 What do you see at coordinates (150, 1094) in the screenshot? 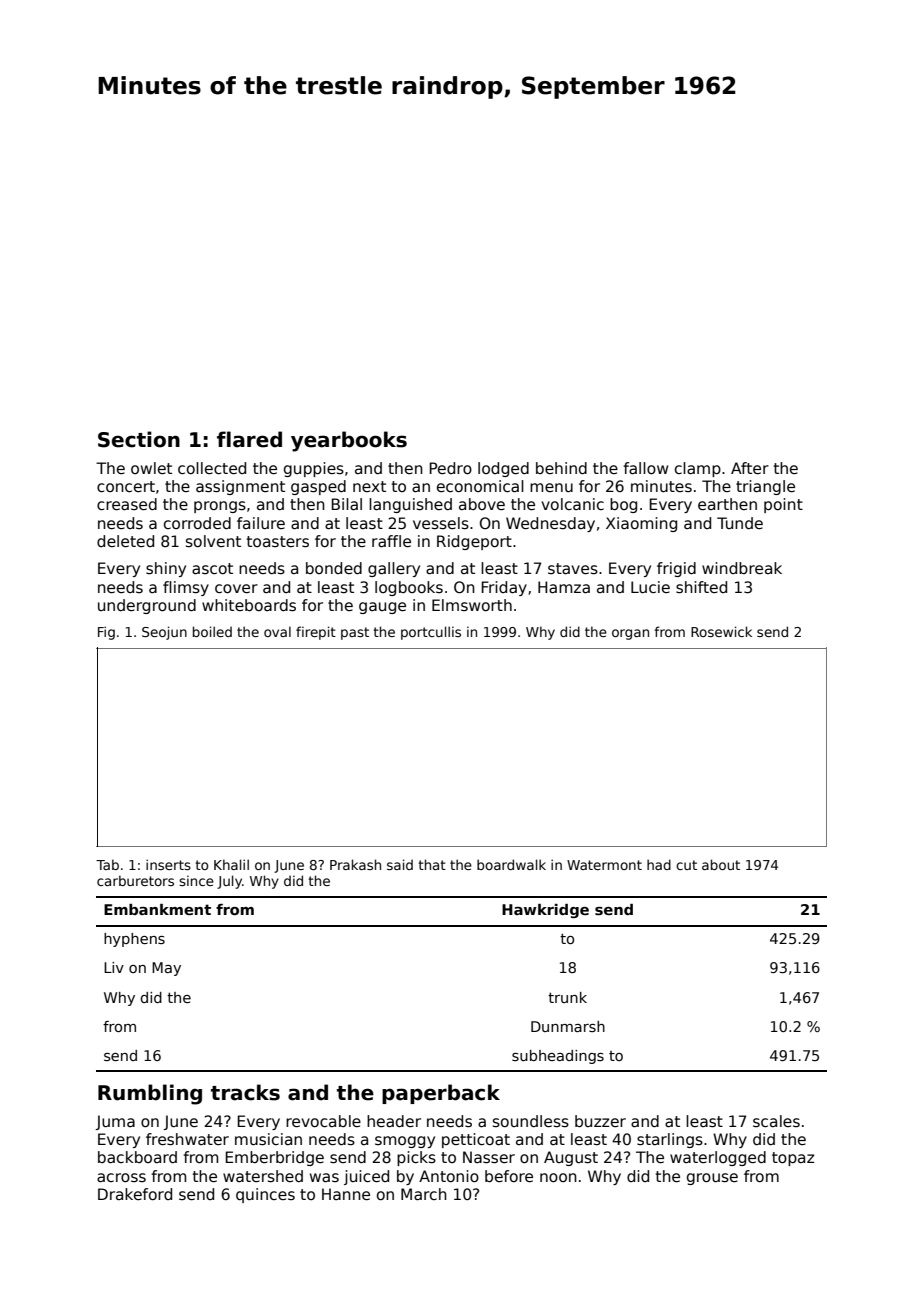
I see `Rumbling` at bounding box center [150, 1094].
